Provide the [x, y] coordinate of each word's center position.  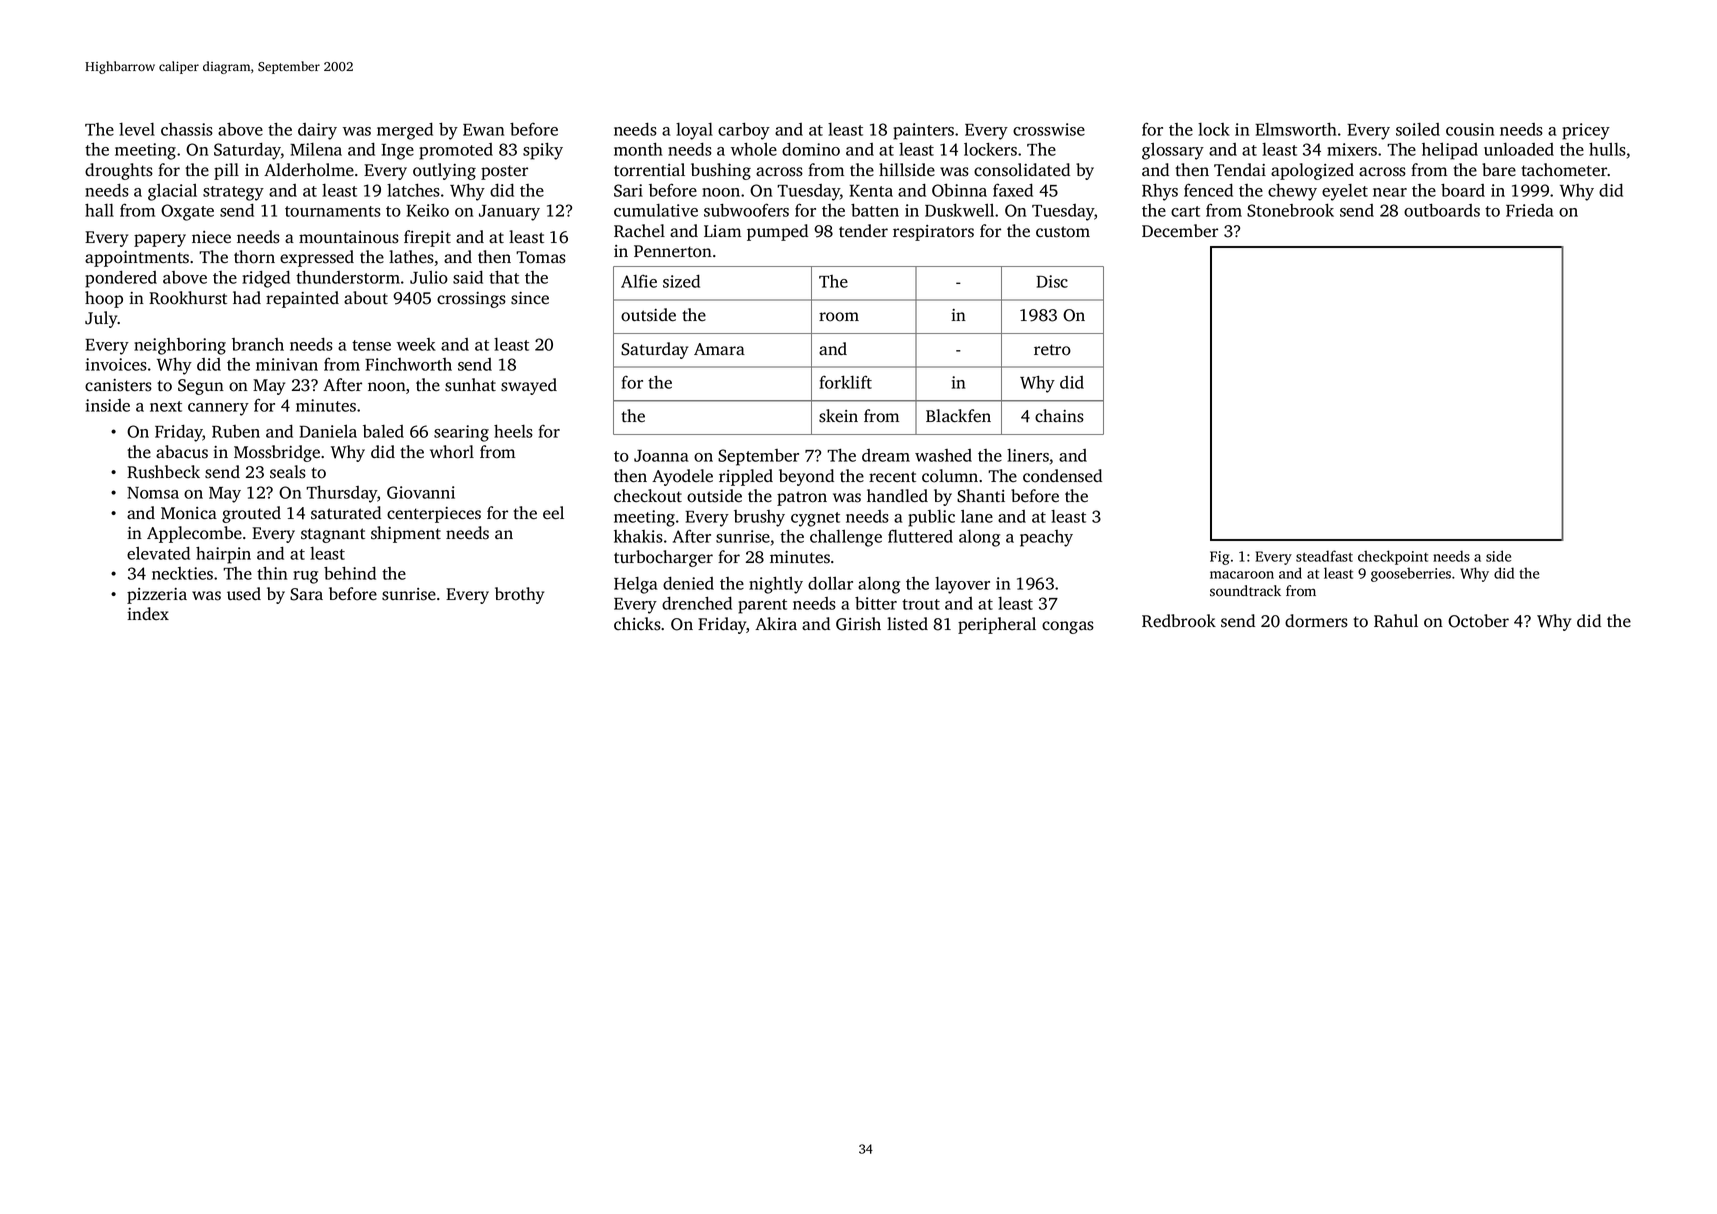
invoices [116, 364]
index [148, 613]
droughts [119, 171]
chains [1059, 416]
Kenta [871, 191]
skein [838, 416]
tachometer [1564, 170]
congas [1068, 627]
